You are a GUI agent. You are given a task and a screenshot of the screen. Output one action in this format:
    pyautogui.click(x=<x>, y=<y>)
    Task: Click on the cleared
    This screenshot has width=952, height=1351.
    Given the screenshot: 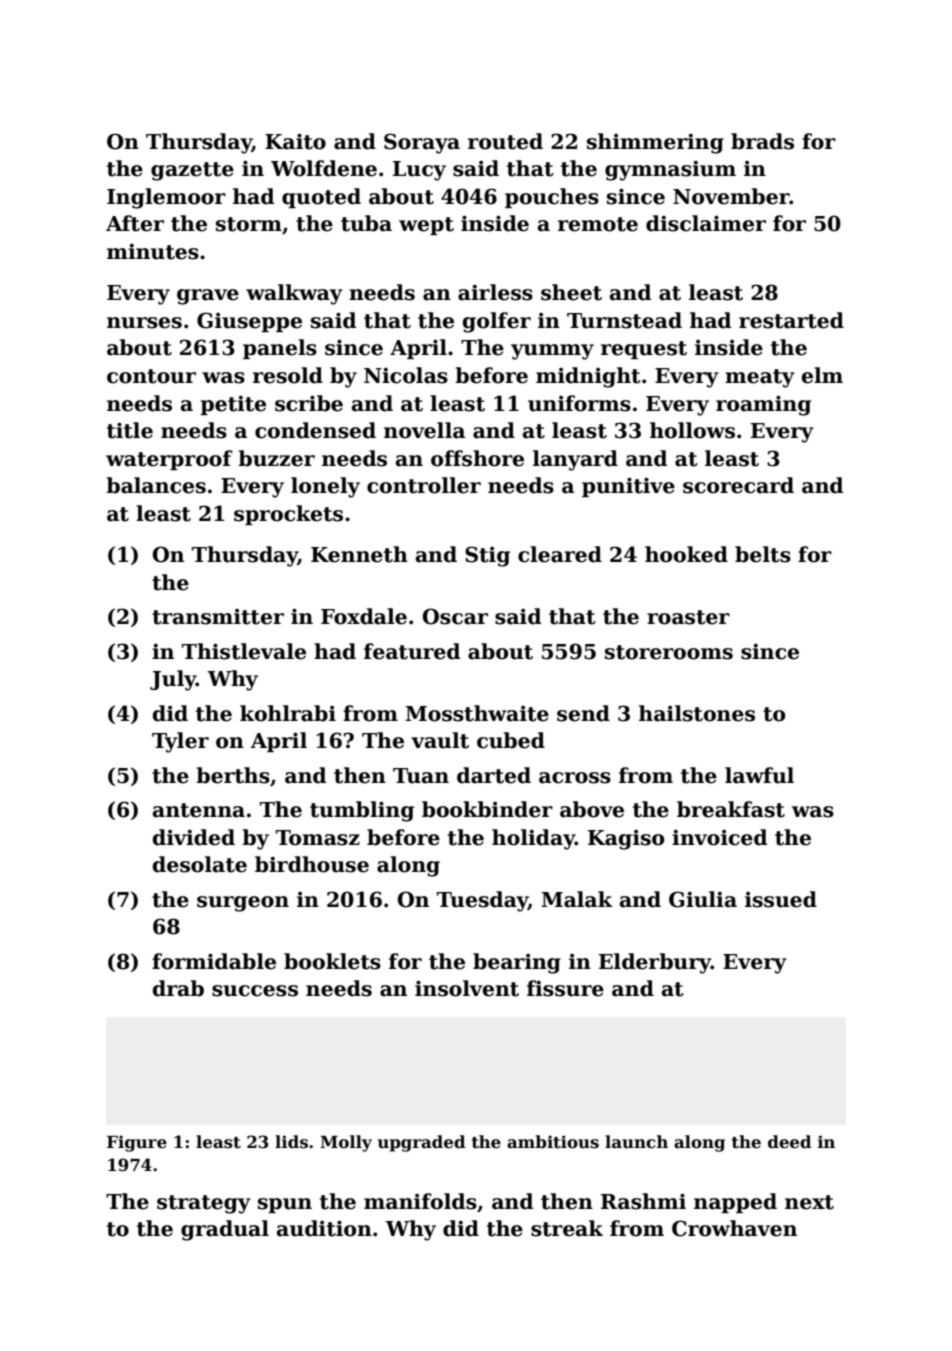 What is the action you would take?
    pyautogui.click(x=560, y=554)
